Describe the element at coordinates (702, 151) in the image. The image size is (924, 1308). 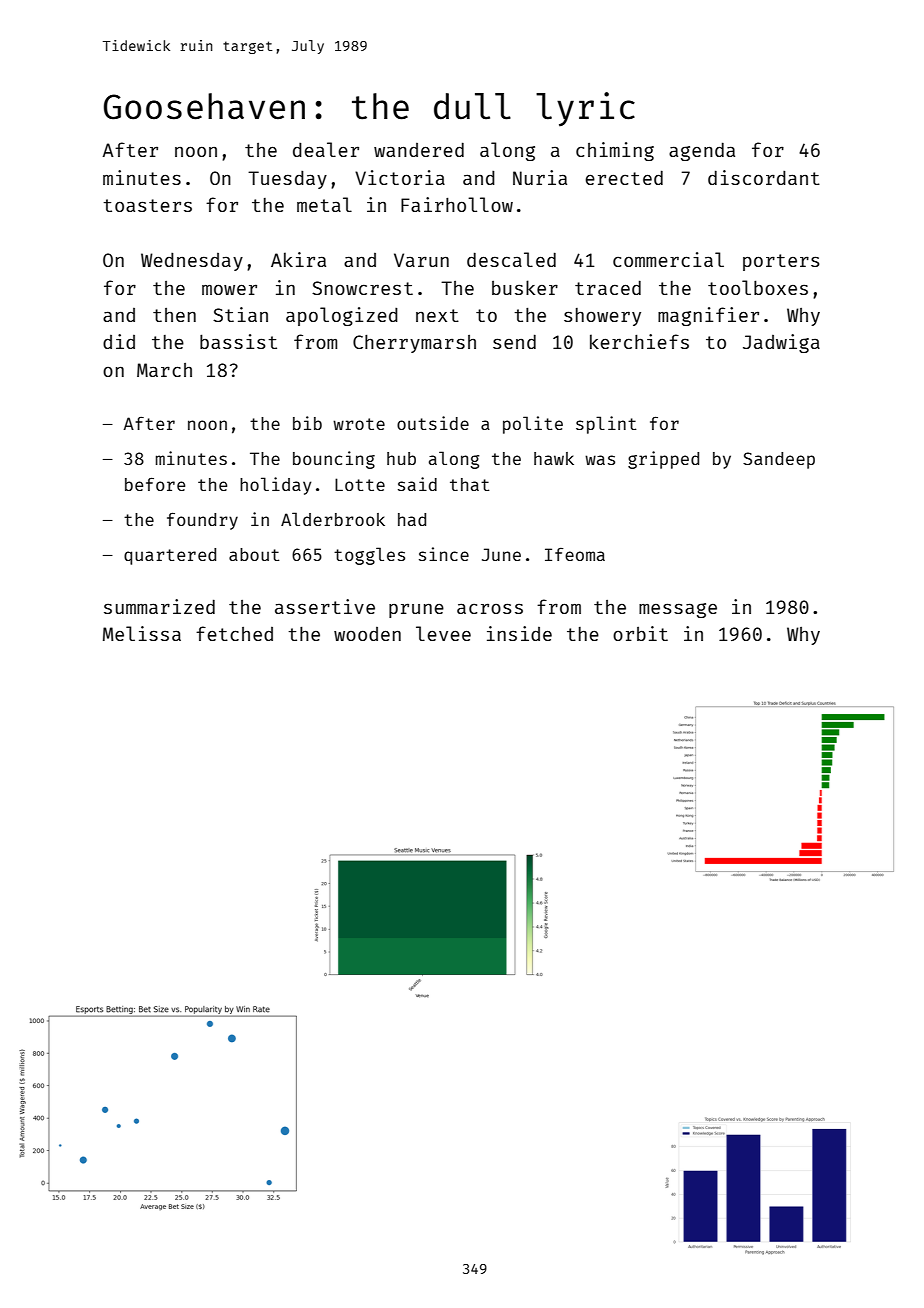
I see `agenda` at that location.
